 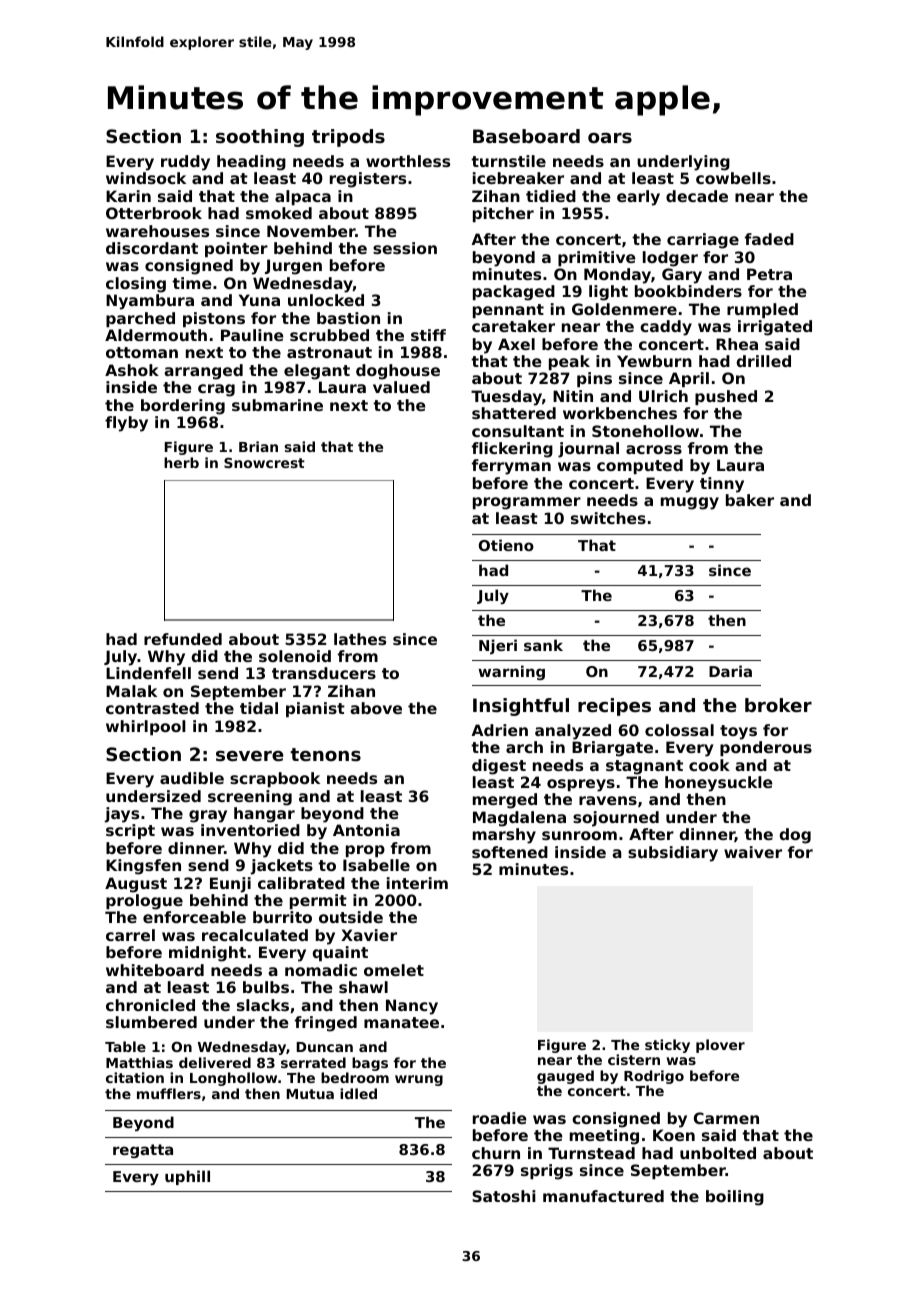 What do you see at coordinates (720, 1046) in the screenshot?
I see `plover` at bounding box center [720, 1046].
